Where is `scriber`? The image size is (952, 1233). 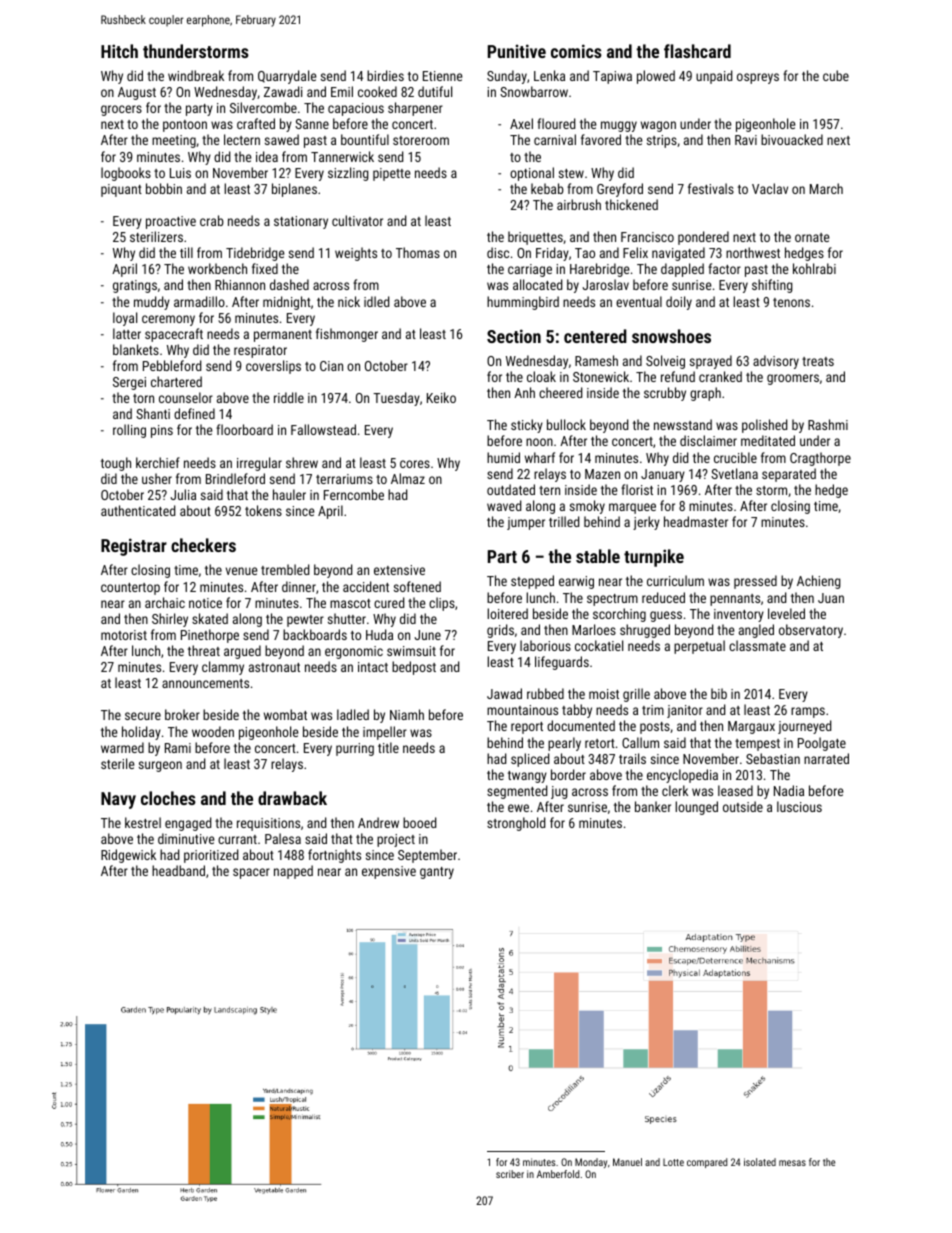 scriber is located at coordinates (510, 1174).
